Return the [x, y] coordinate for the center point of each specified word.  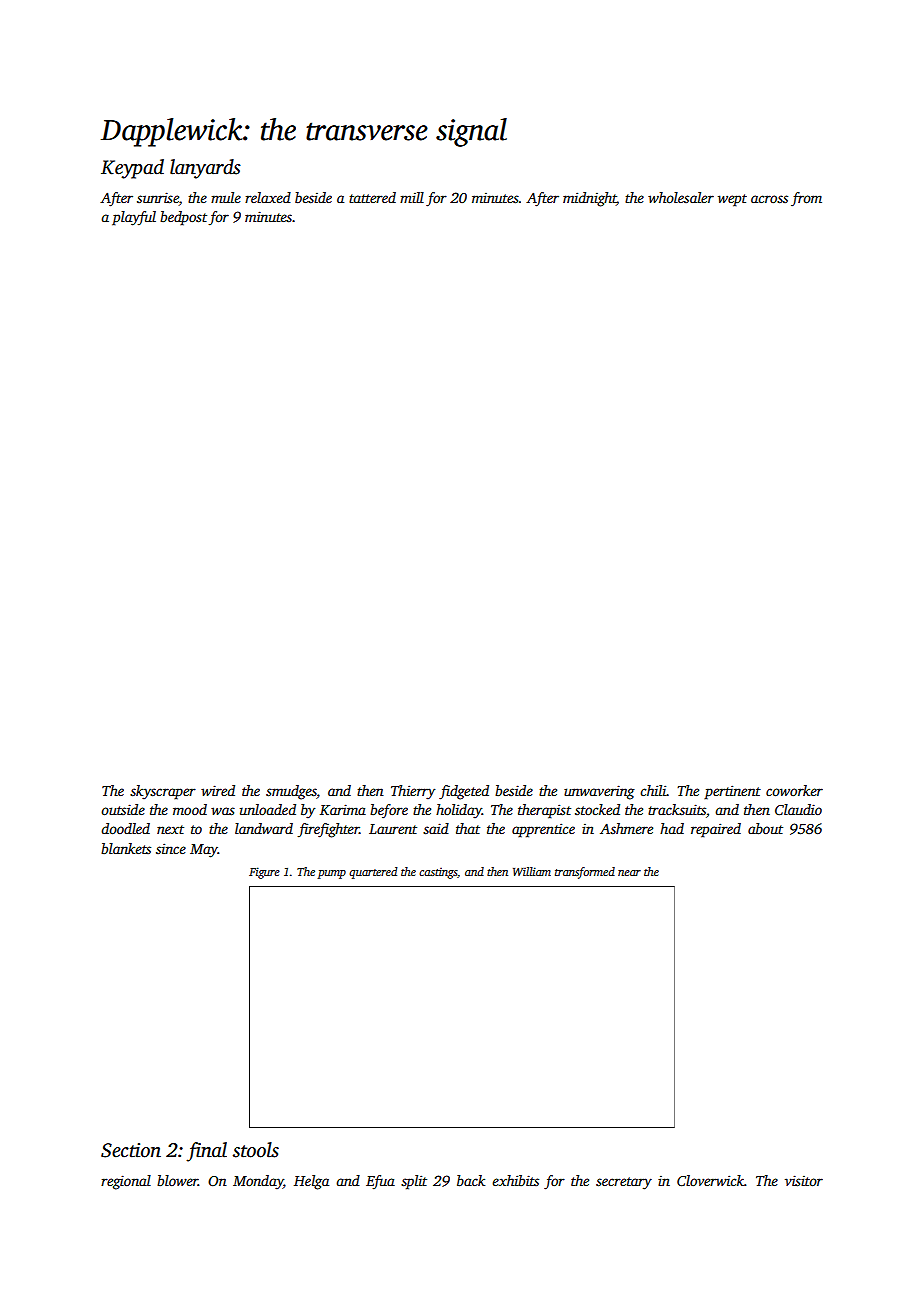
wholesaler [681, 197]
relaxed [268, 197]
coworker [794, 790]
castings [438, 873]
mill [412, 197]
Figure [264, 873]
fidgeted [464, 792]
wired [218, 790]
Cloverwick [710, 1180]
